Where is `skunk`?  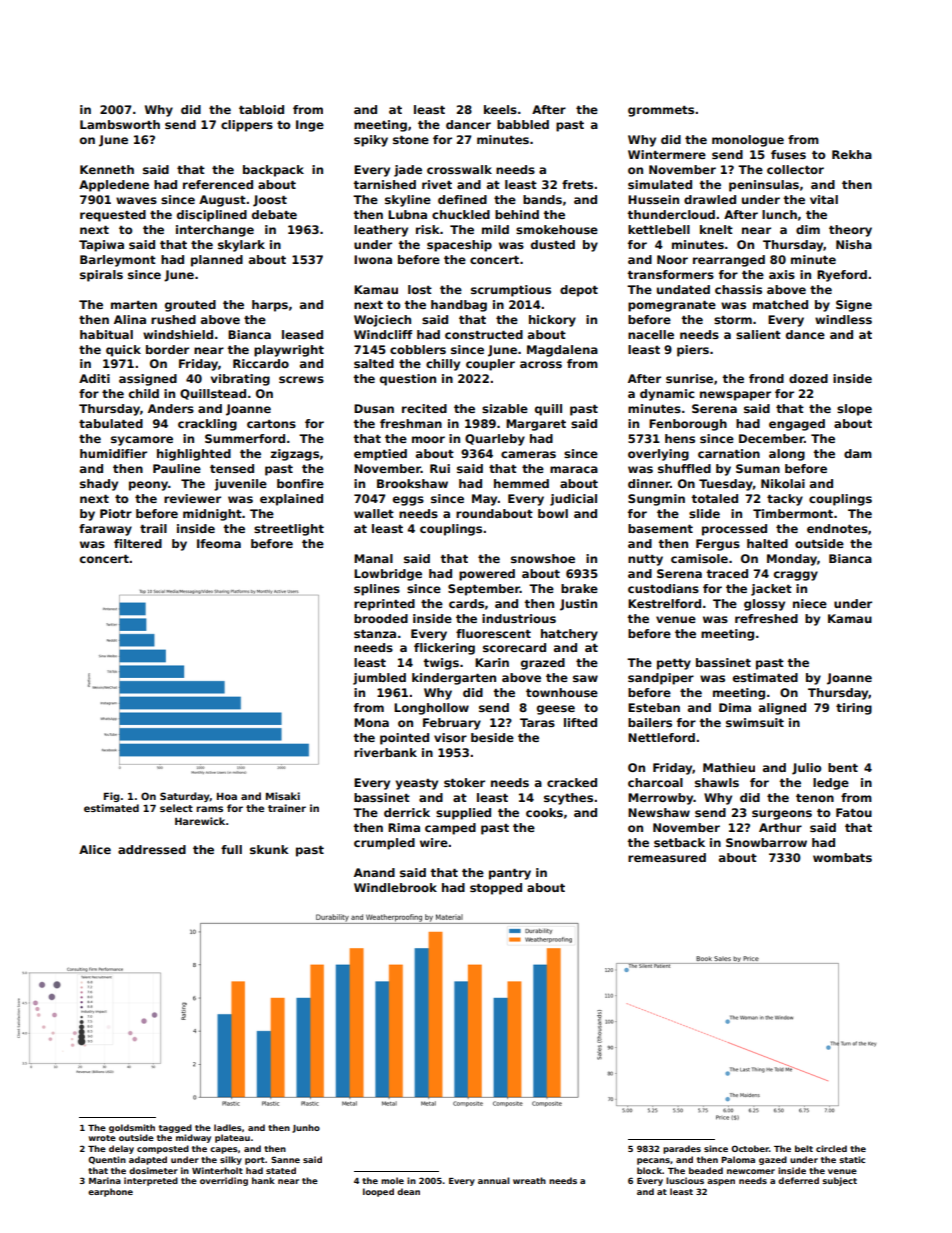
skunk is located at coordinates (269, 849).
